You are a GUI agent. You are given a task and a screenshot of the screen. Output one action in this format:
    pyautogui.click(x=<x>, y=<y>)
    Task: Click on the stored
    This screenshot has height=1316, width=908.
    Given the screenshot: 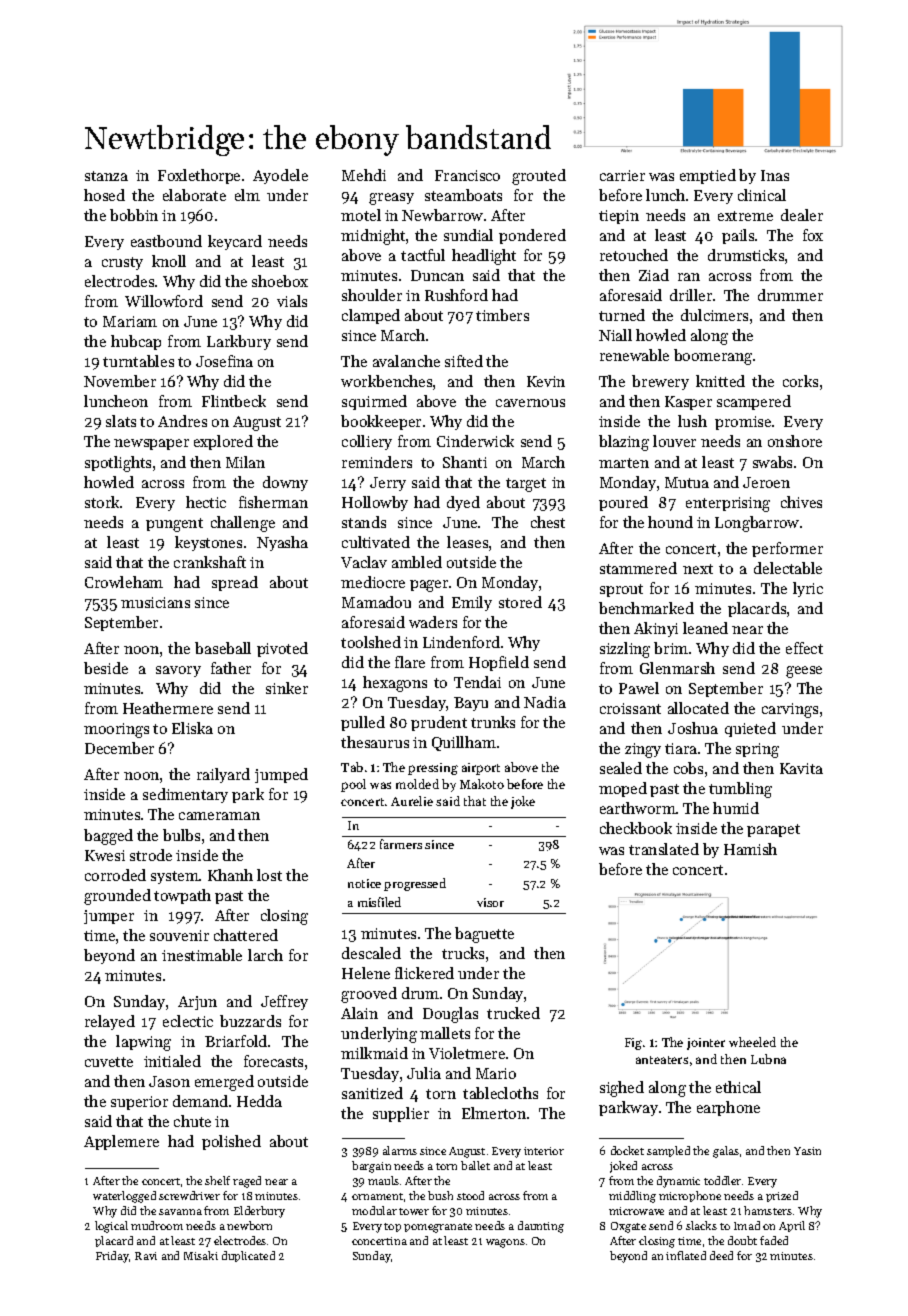 What is the action you would take?
    pyautogui.click(x=520, y=602)
